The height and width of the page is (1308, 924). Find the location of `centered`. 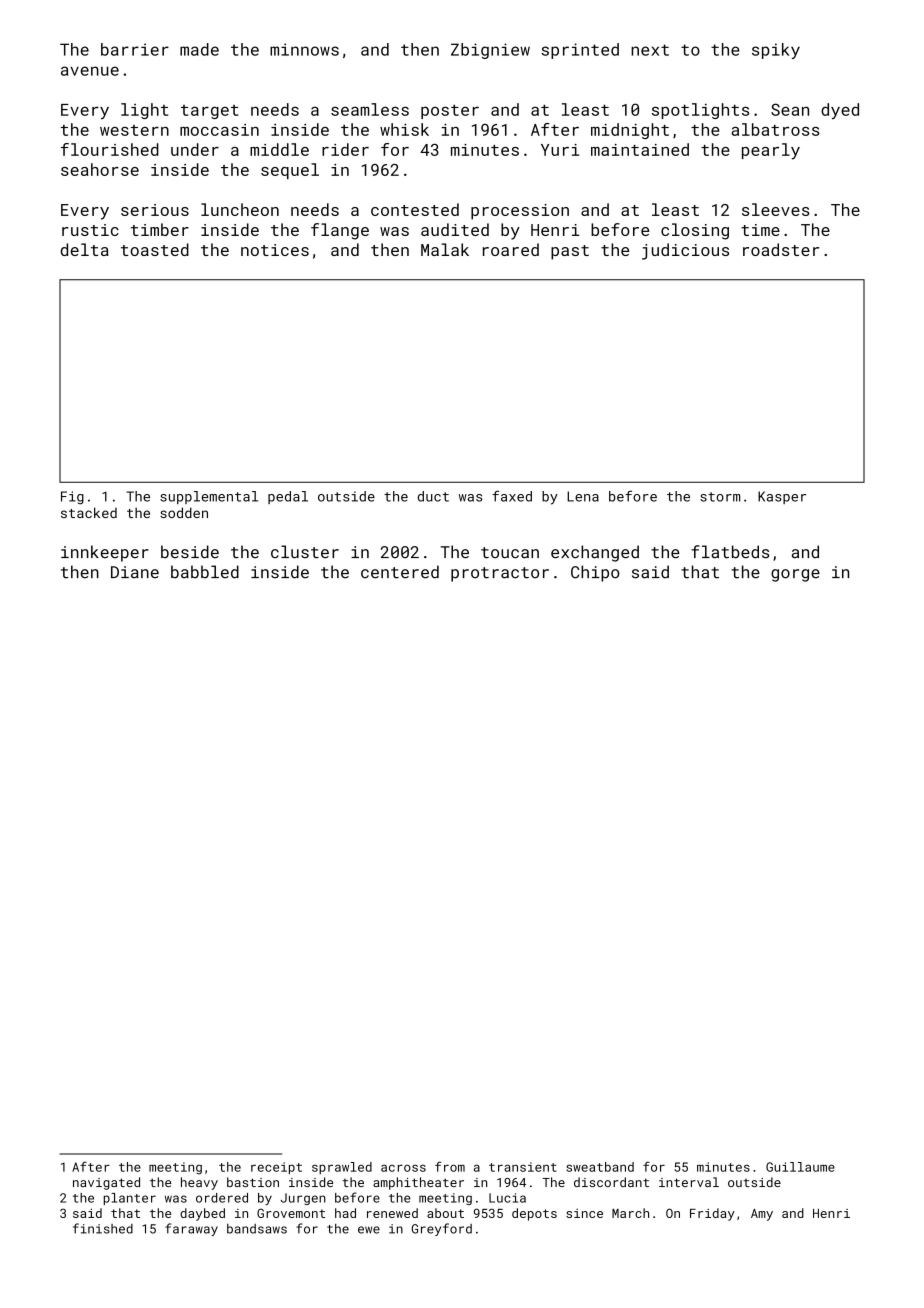

centered is located at coordinates (400, 572).
